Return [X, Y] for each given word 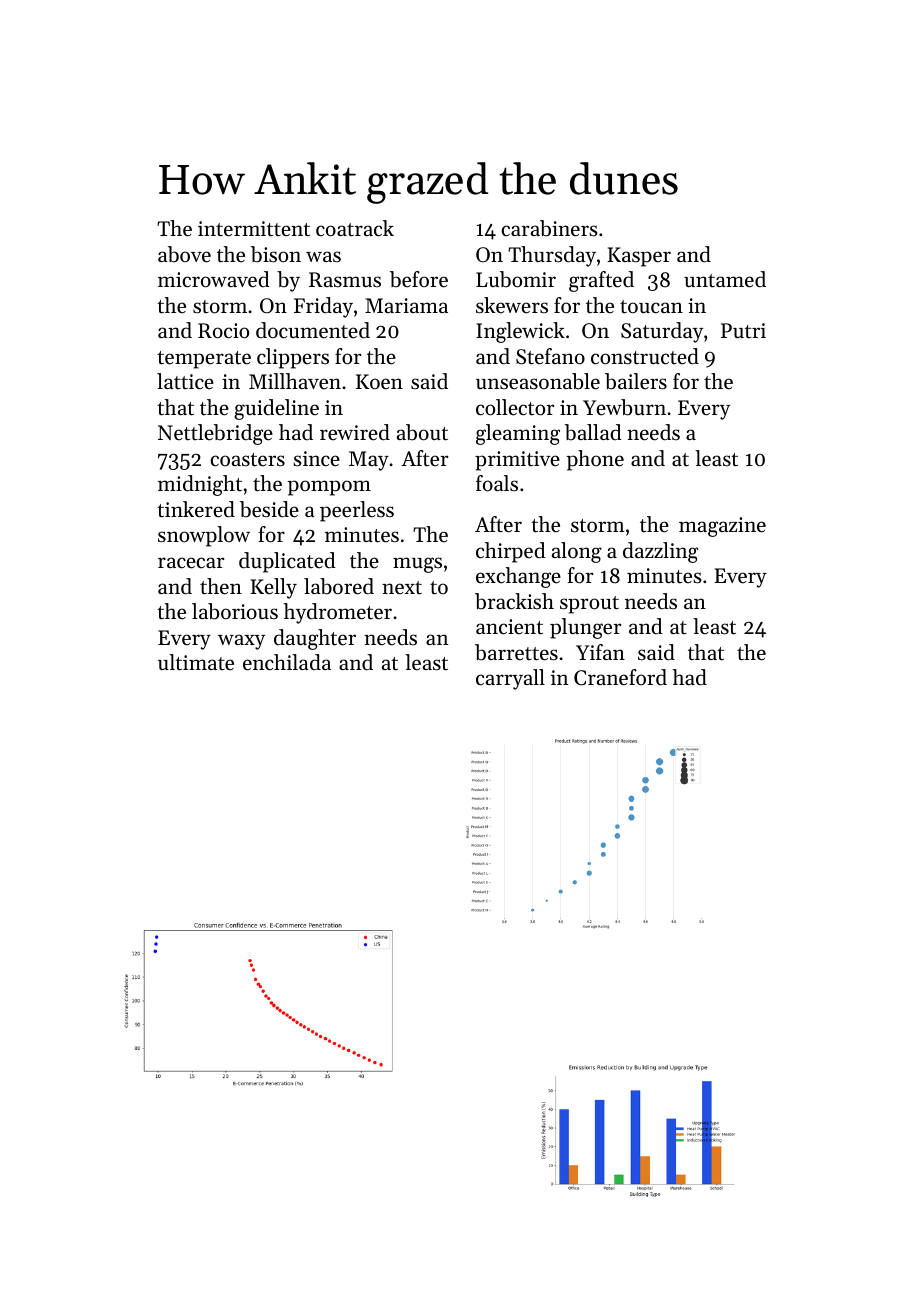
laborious [235, 611]
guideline [276, 409]
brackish [514, 601]
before [419, 279]
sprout [589, 605]
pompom [329, 488]
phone [595, 460]
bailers [636, 381]
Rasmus [345, 280]
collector [515, 407]
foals [497, 483]
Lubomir [516, 279]
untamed [725, 279]
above [184, 254]
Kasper [639, 257]
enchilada [287, 662]
